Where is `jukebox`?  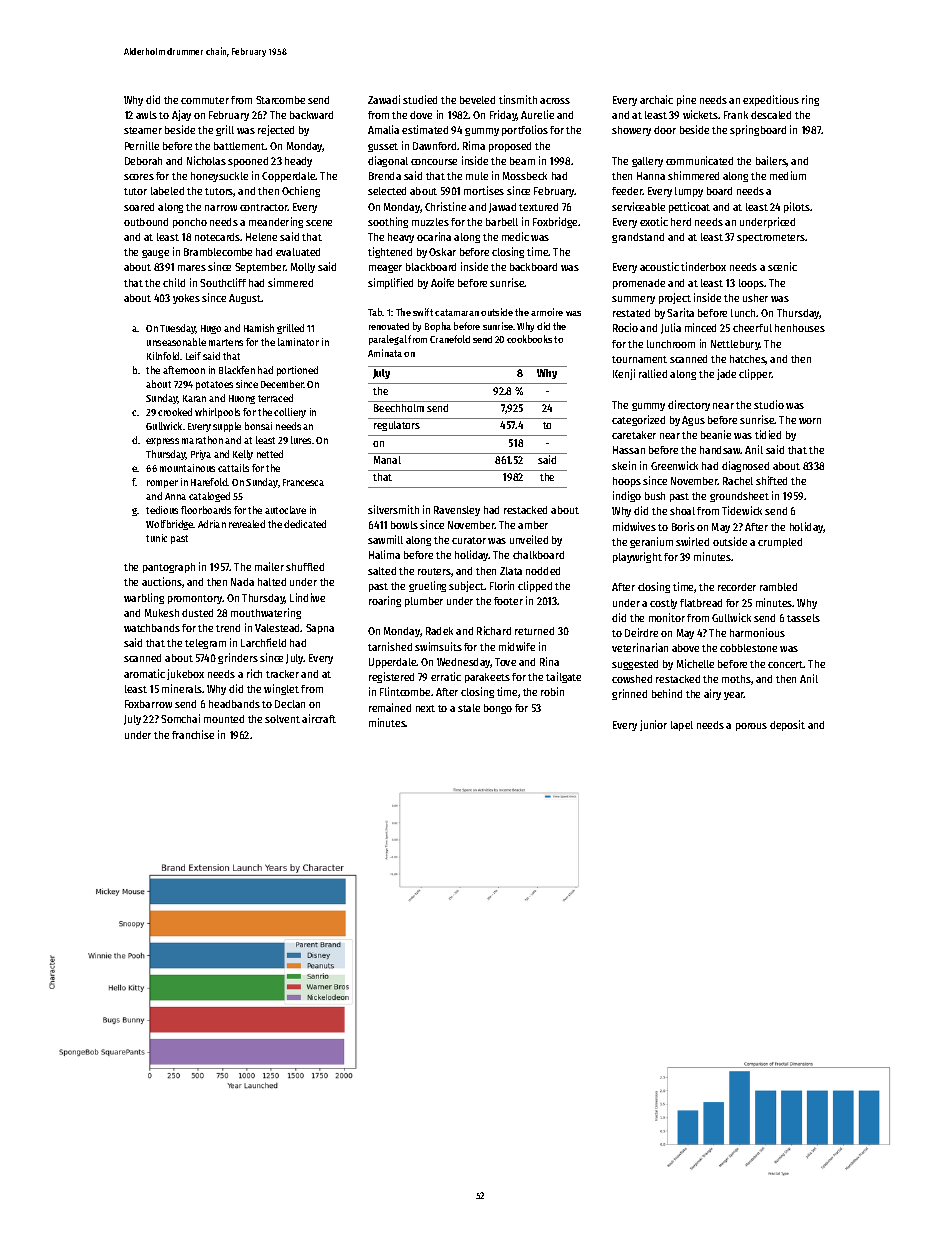 jukebox is located at coordinates (185, 674).
